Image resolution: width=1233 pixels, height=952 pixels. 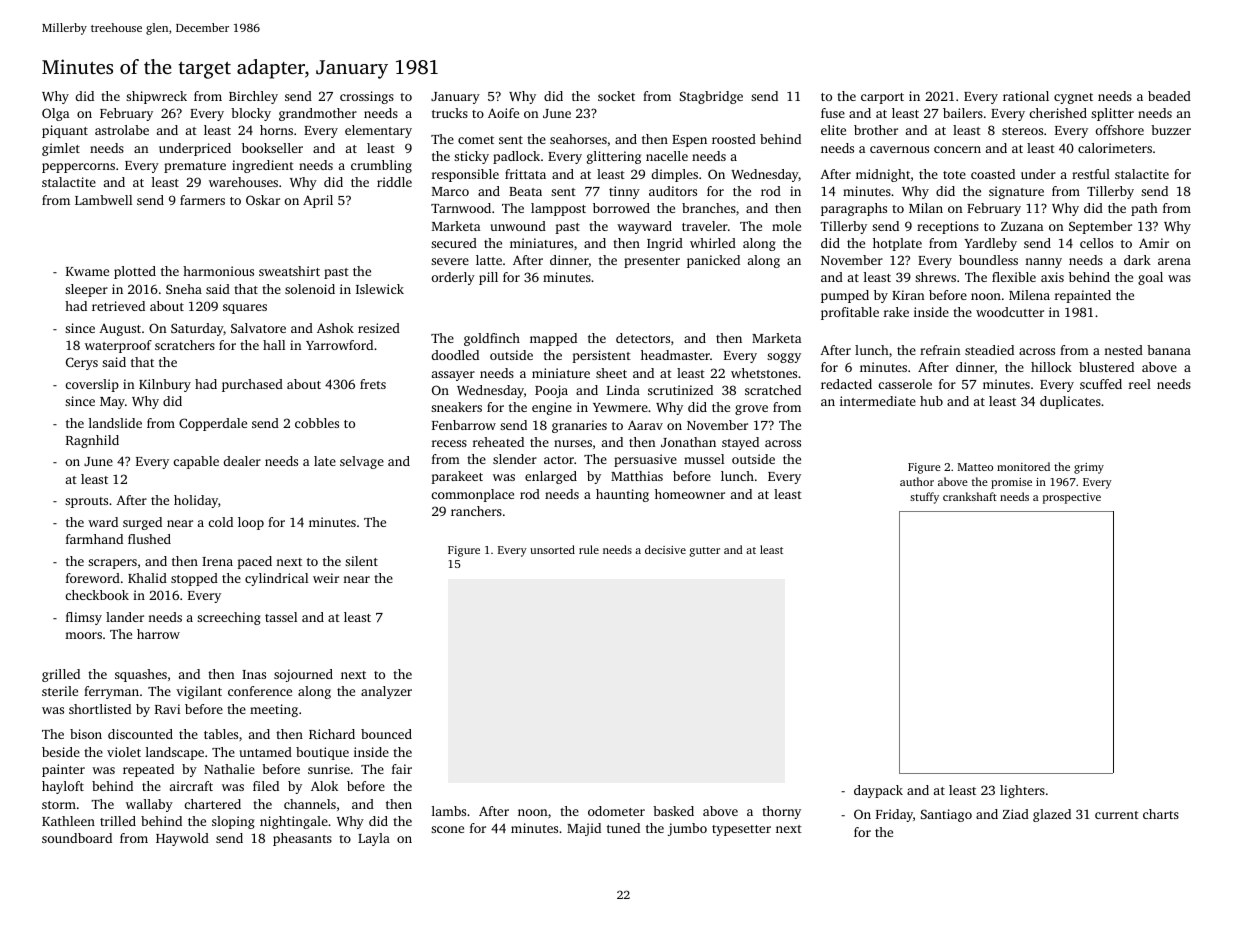 I want to click on stuffy, so click(x=924, y=498).
